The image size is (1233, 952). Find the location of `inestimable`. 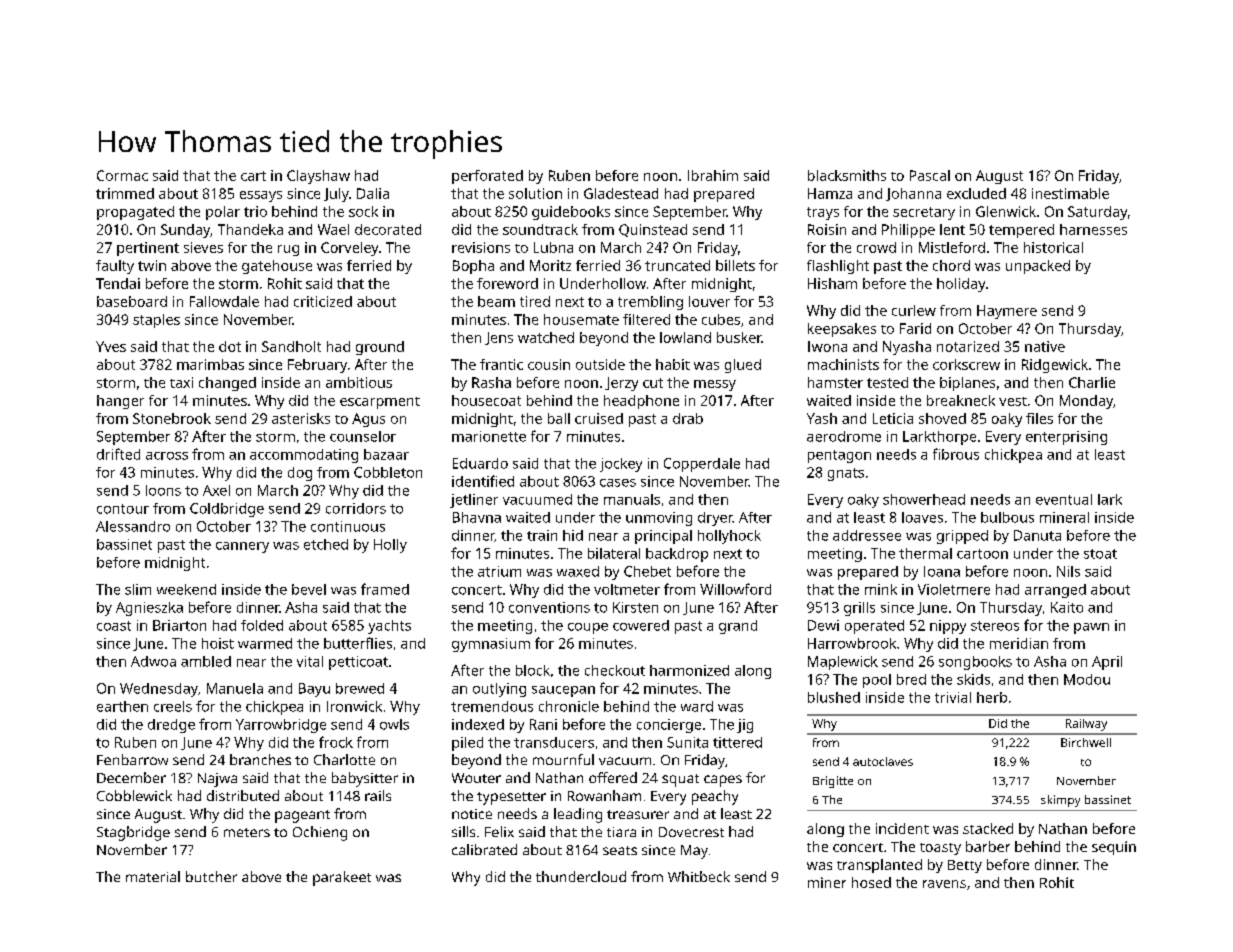

inestimable is located at coordinates (1070, 193).
